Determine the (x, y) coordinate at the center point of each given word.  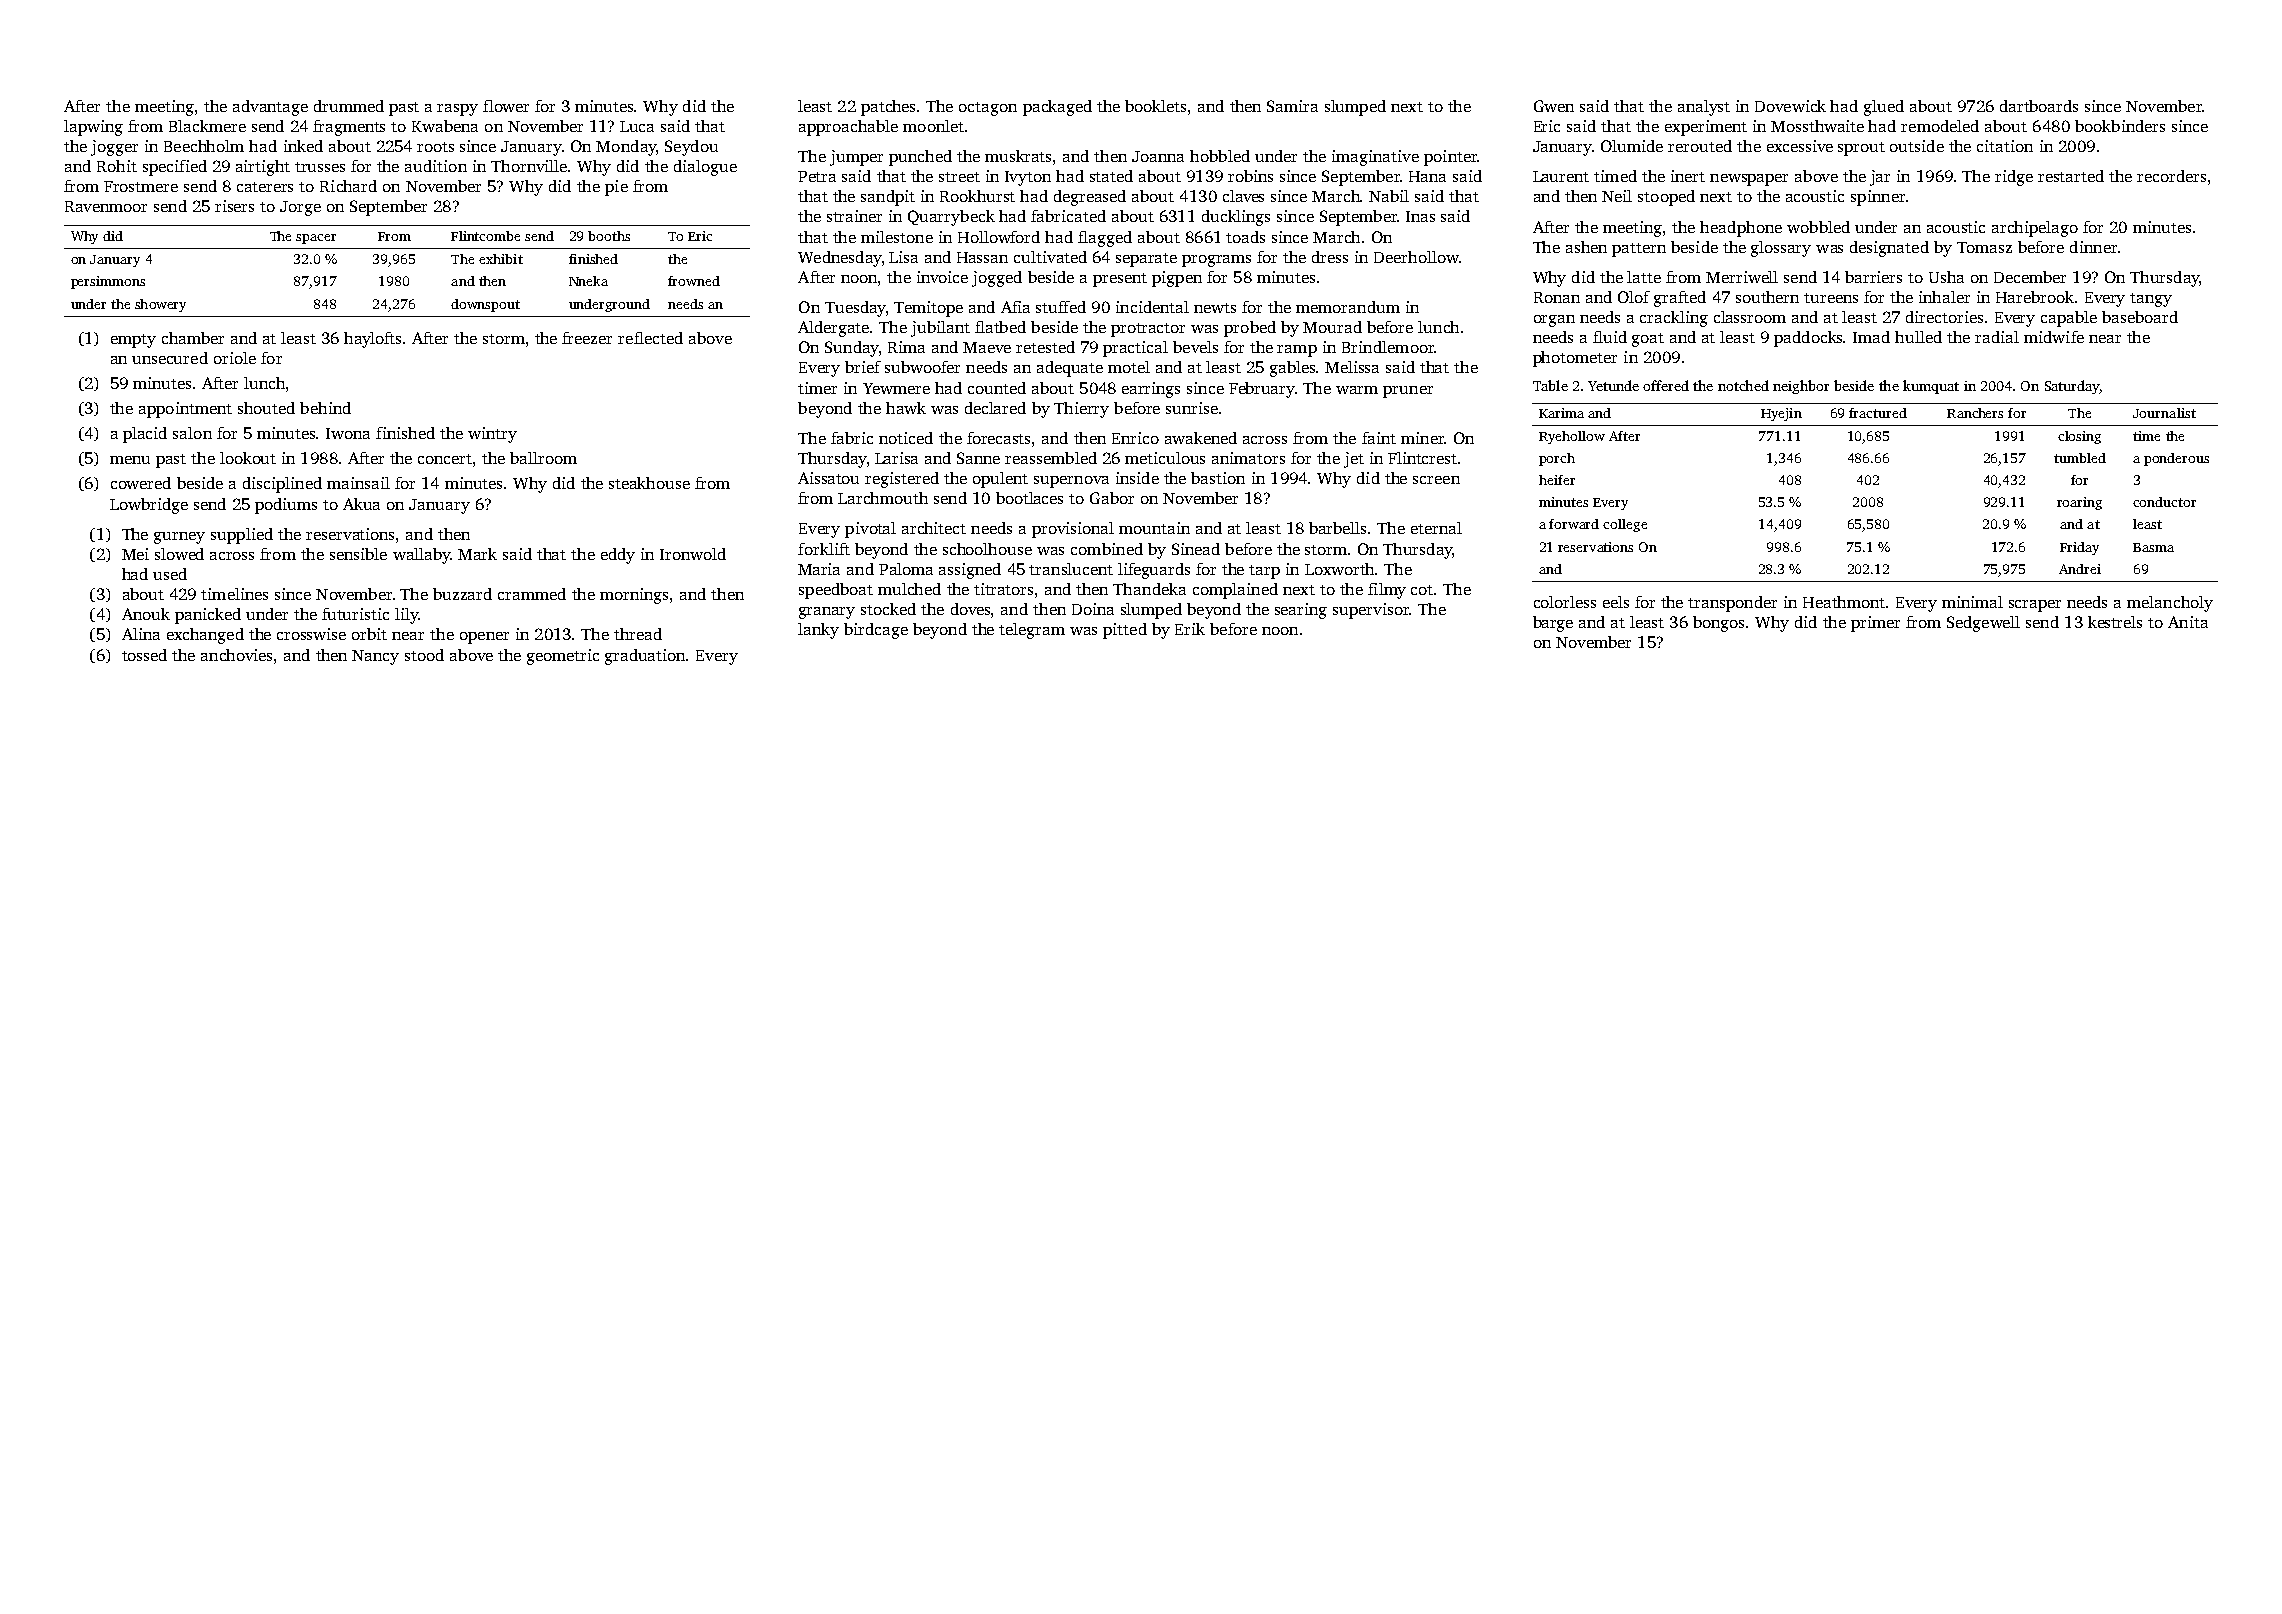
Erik (1190, 629)
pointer (1450, 158)
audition (436, 166)
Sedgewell (1983, 624)
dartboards (2039, 106)
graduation (645, 657)
